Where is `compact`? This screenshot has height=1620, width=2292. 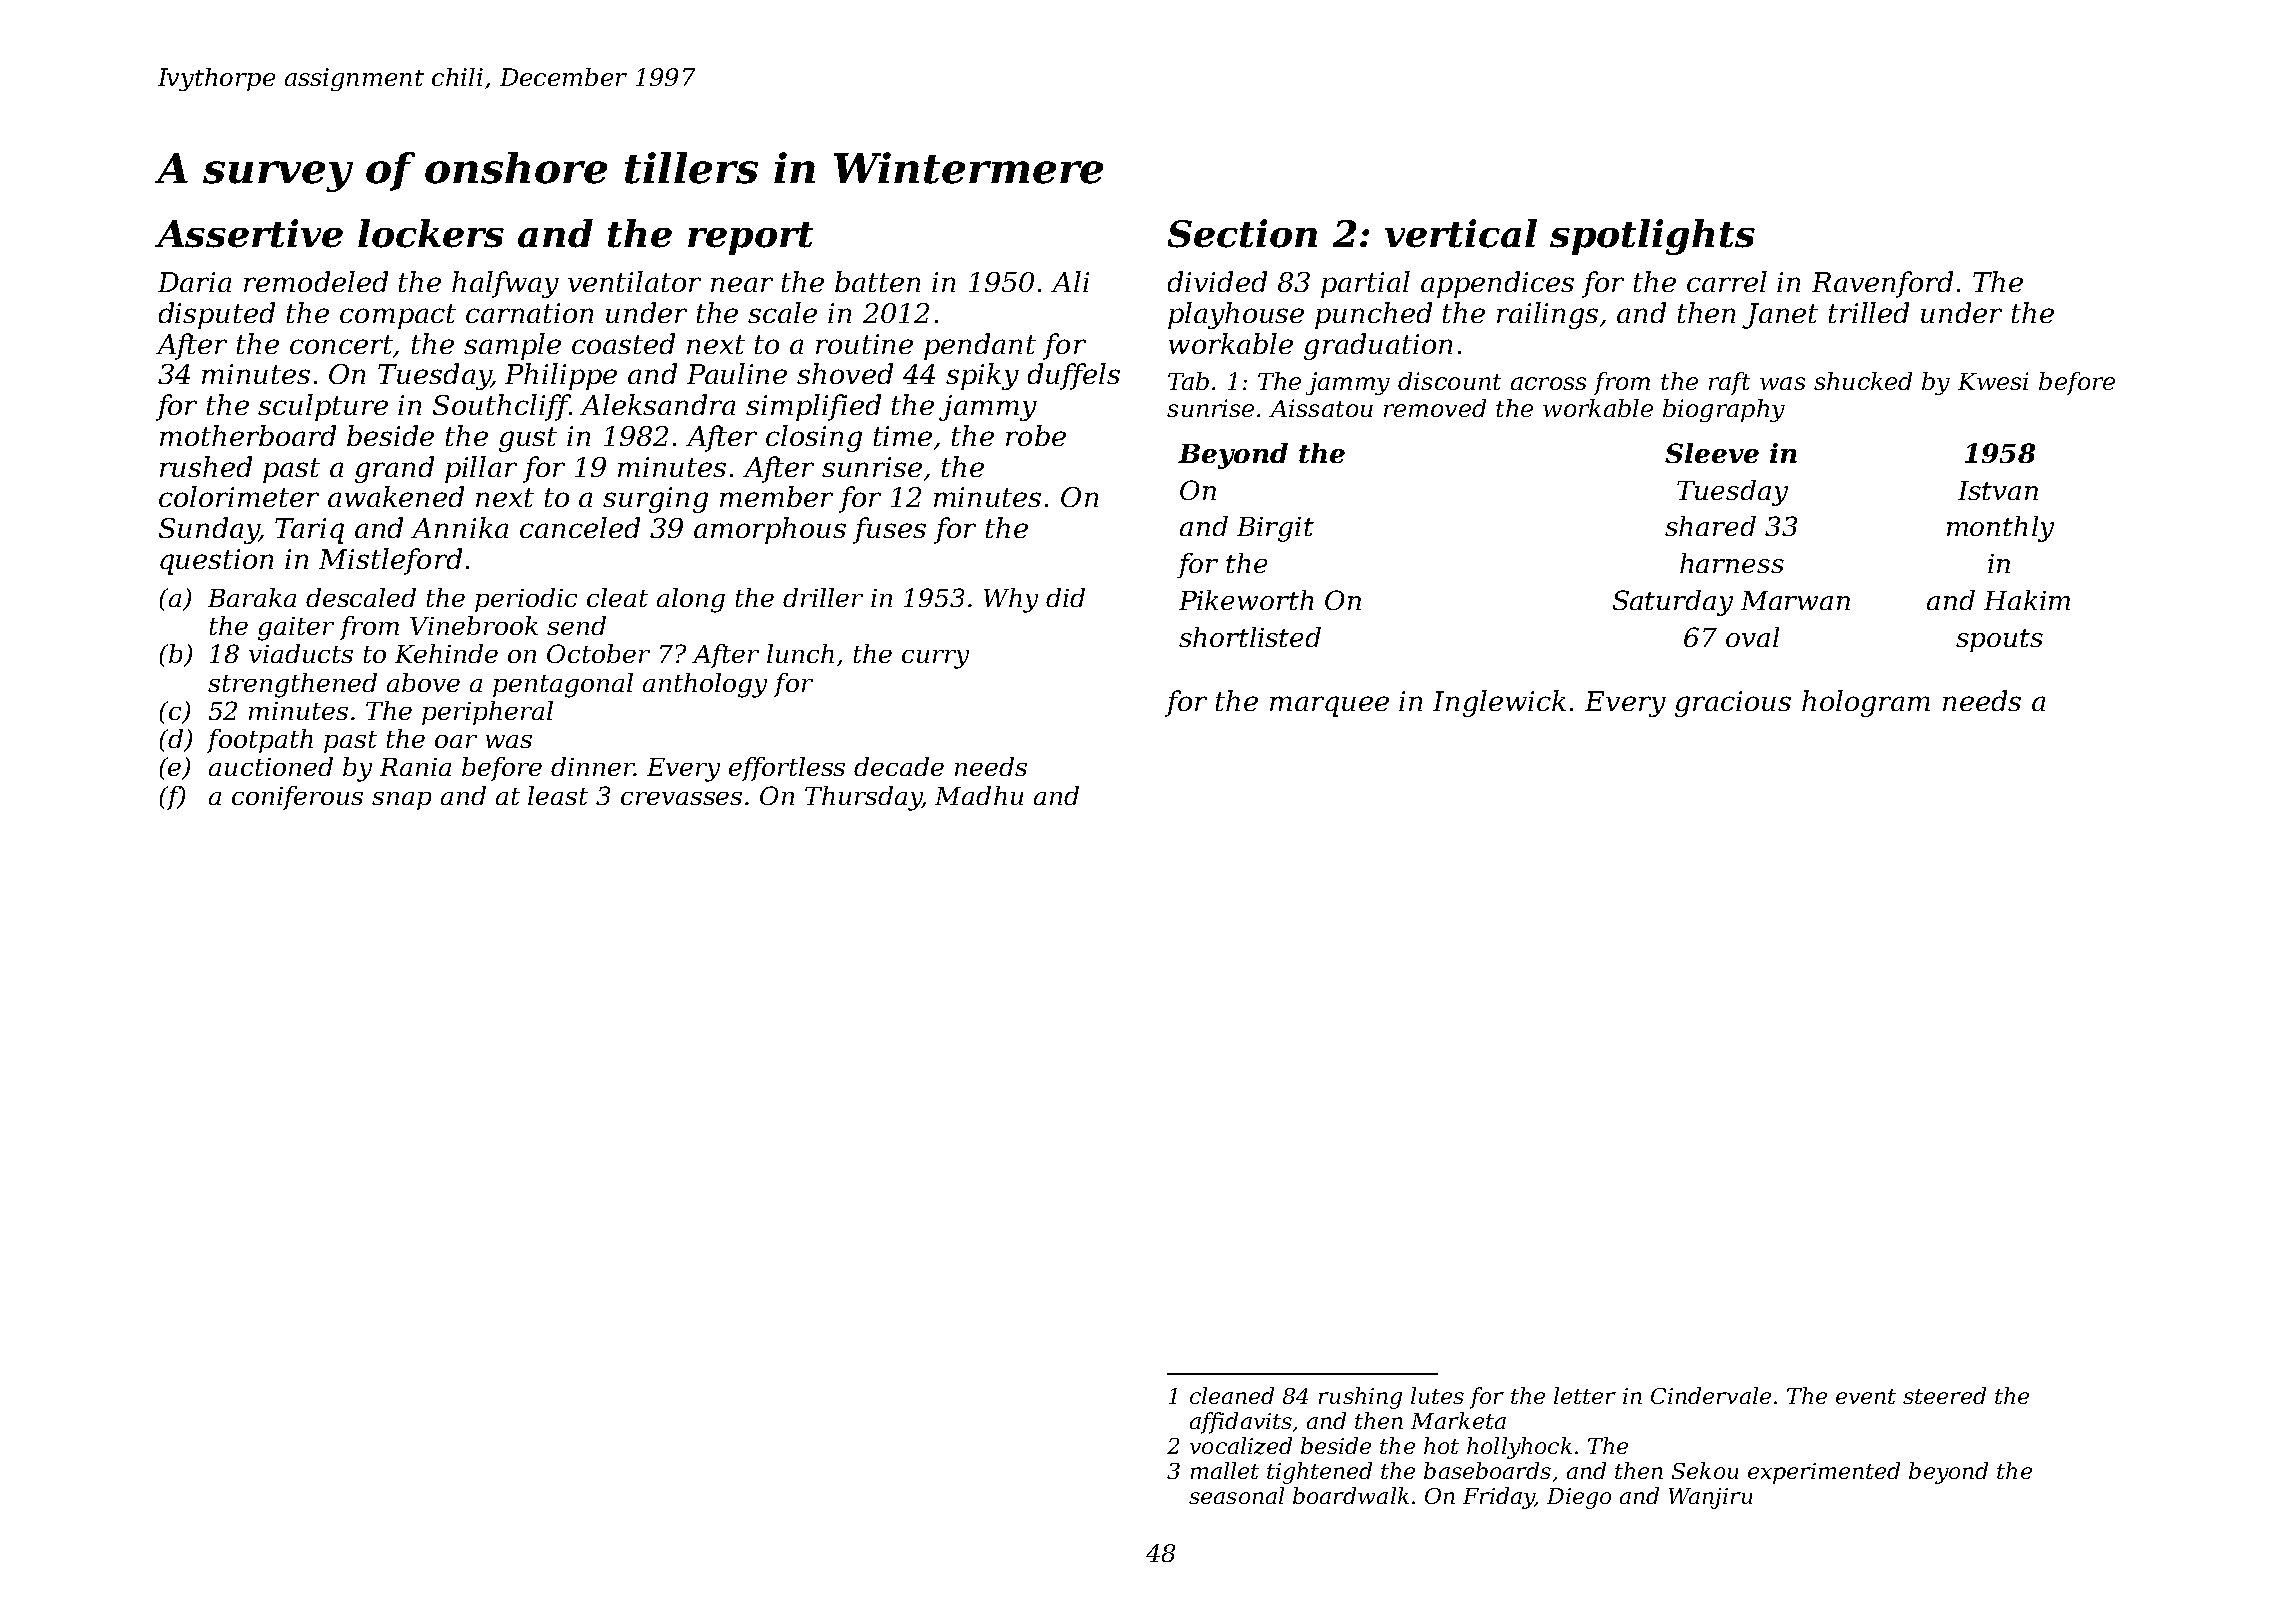
compact is located at coordinates (398, 316).
